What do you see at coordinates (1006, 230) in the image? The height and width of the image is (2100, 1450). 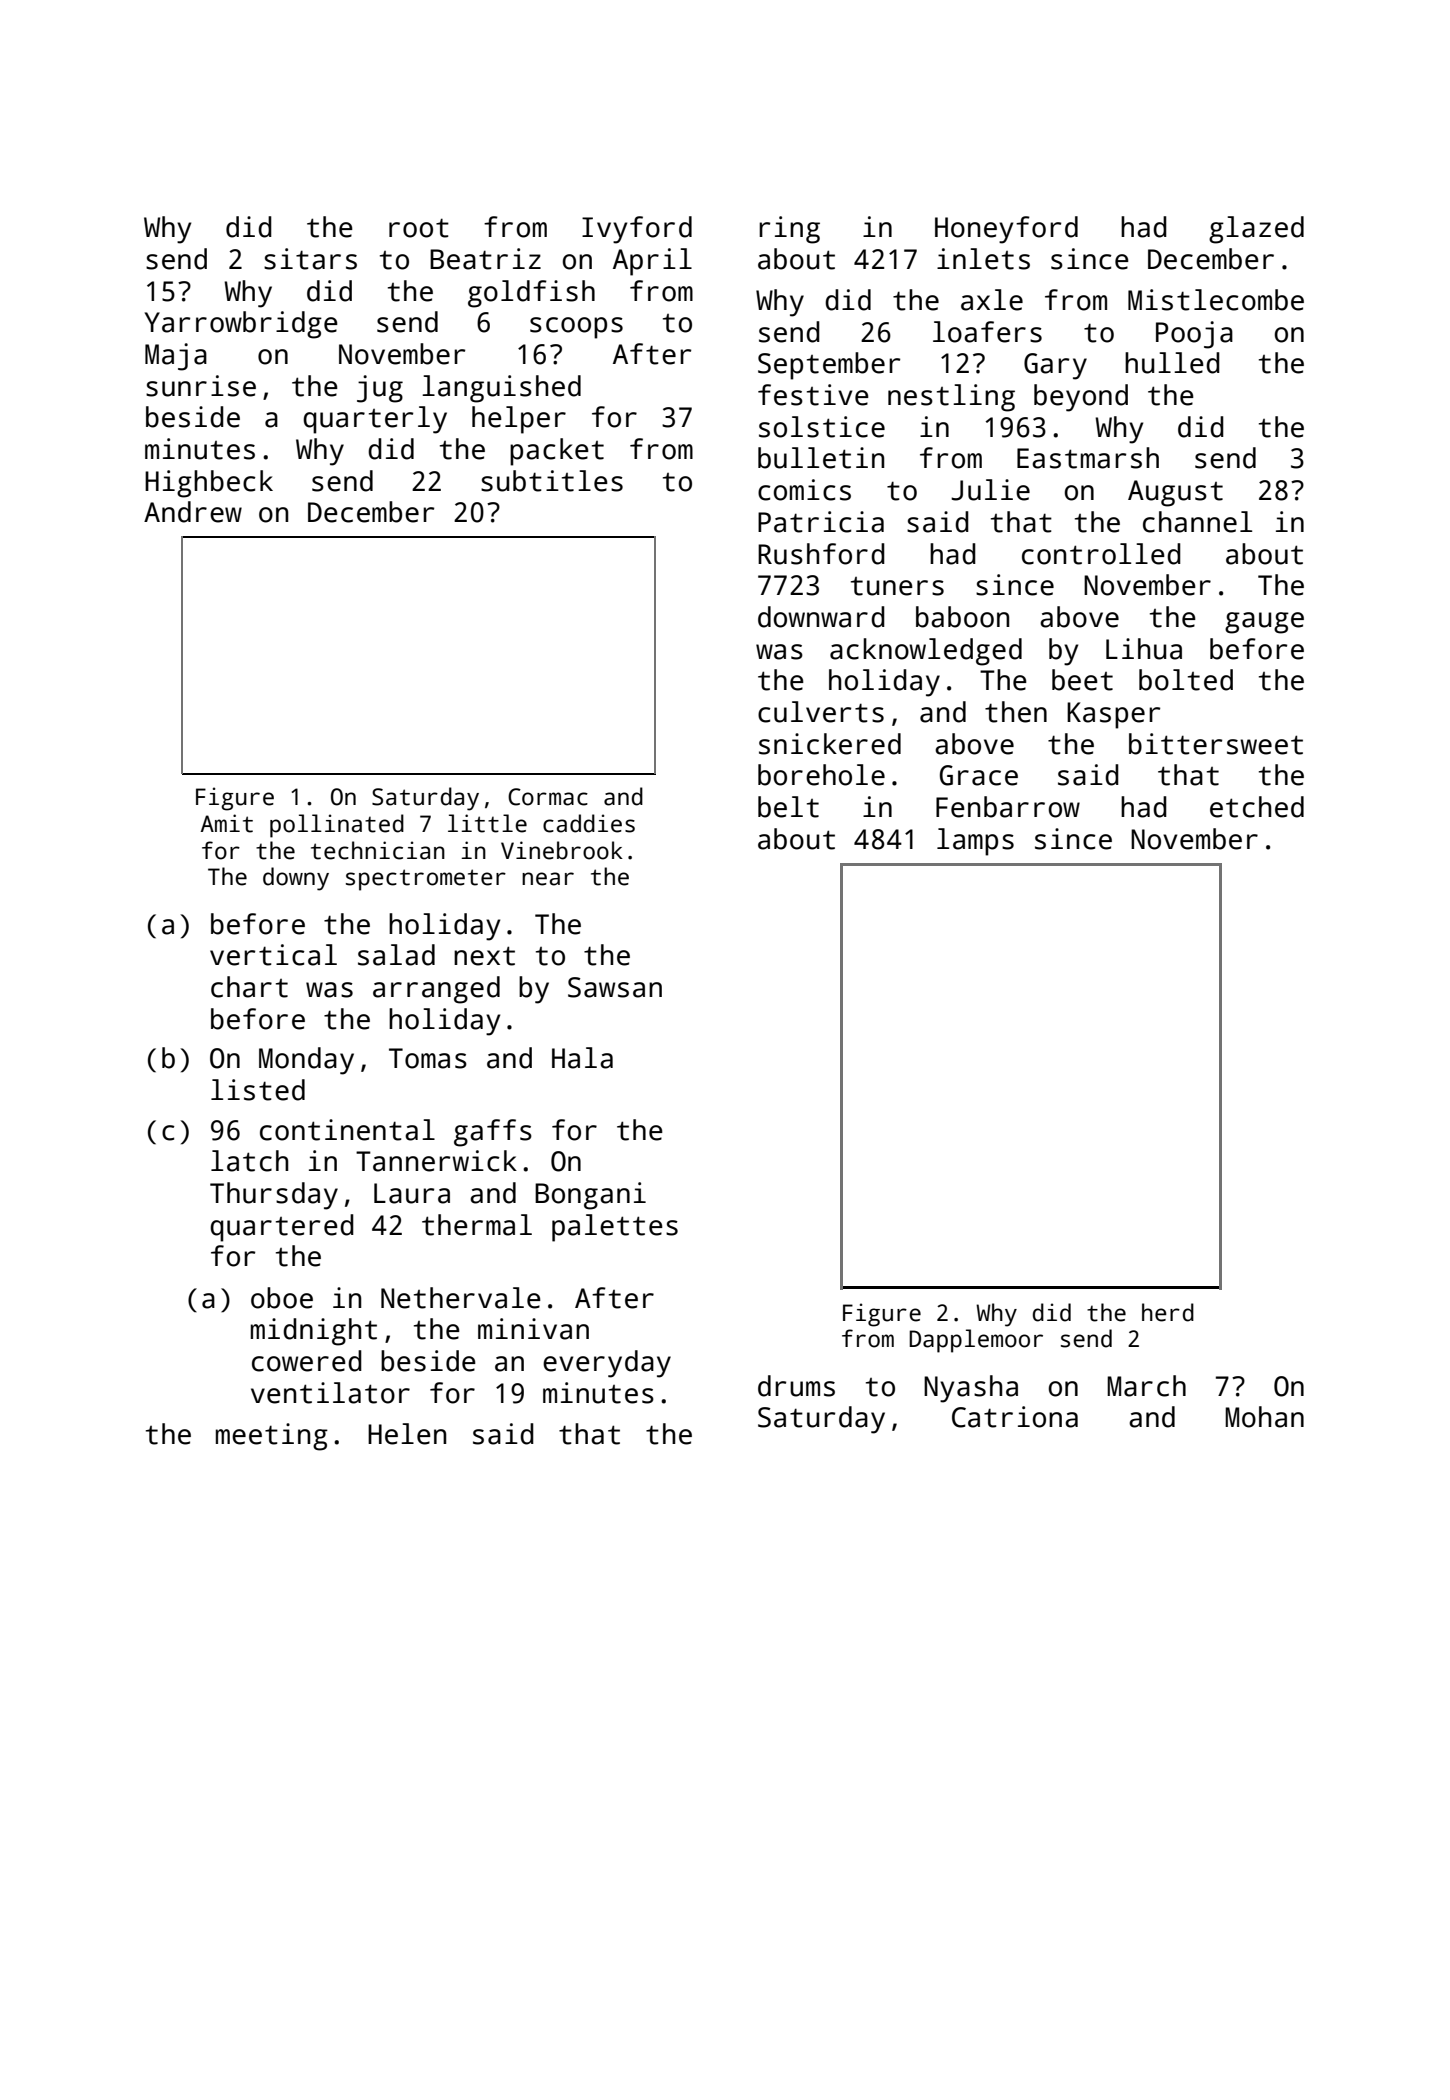 I see `Honeyford` at bounding box center [1006, 230].
